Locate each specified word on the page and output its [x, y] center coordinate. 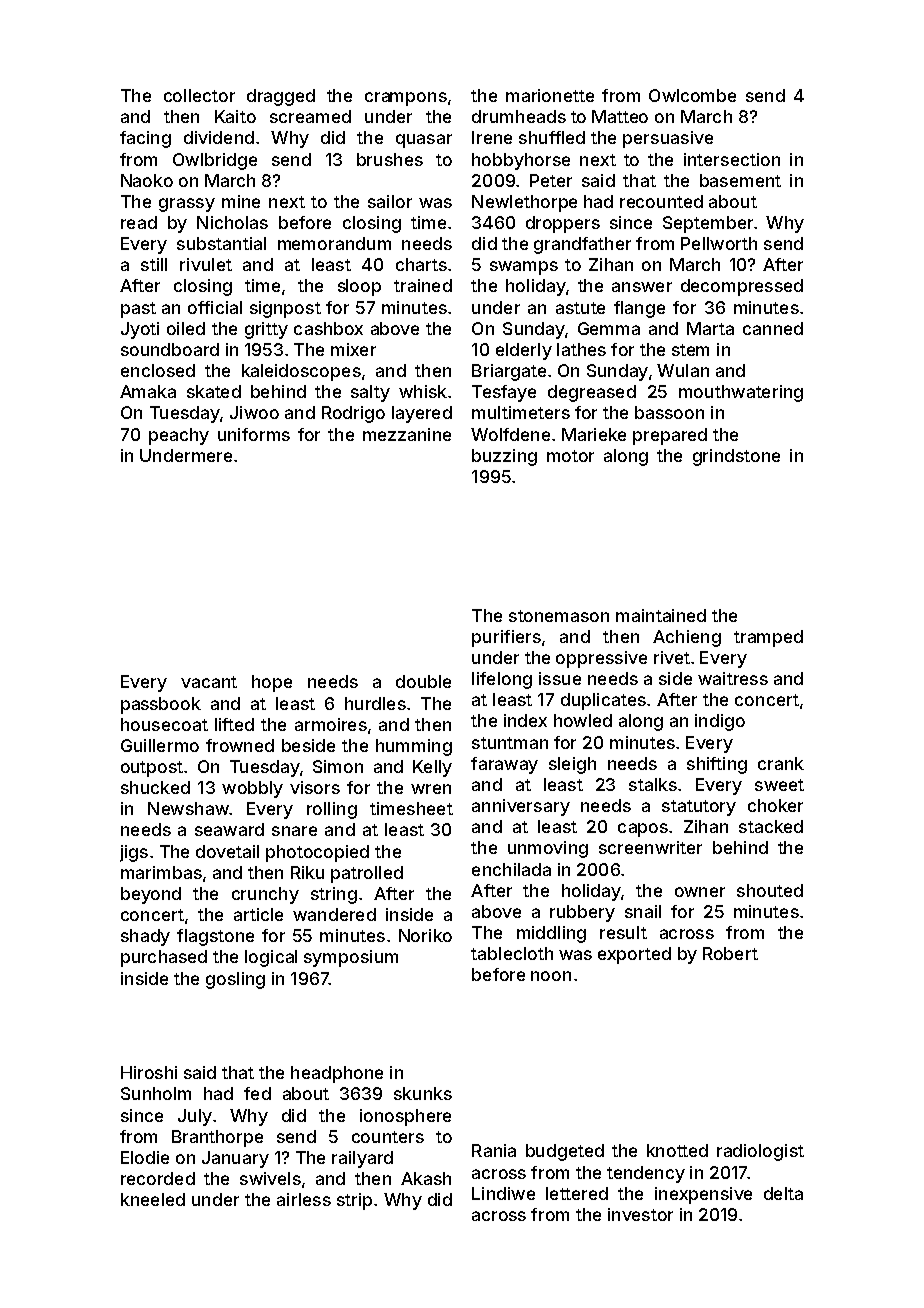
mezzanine [407, 434]
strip [354, 1201]
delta [783, 1193]
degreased [592, 393]
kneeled [153, 1199]
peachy [179, 436]
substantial [221, 243]
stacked [771, 826]
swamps [524, 268]
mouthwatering [741, 393]
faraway [504, 765]
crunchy [265, 895]
